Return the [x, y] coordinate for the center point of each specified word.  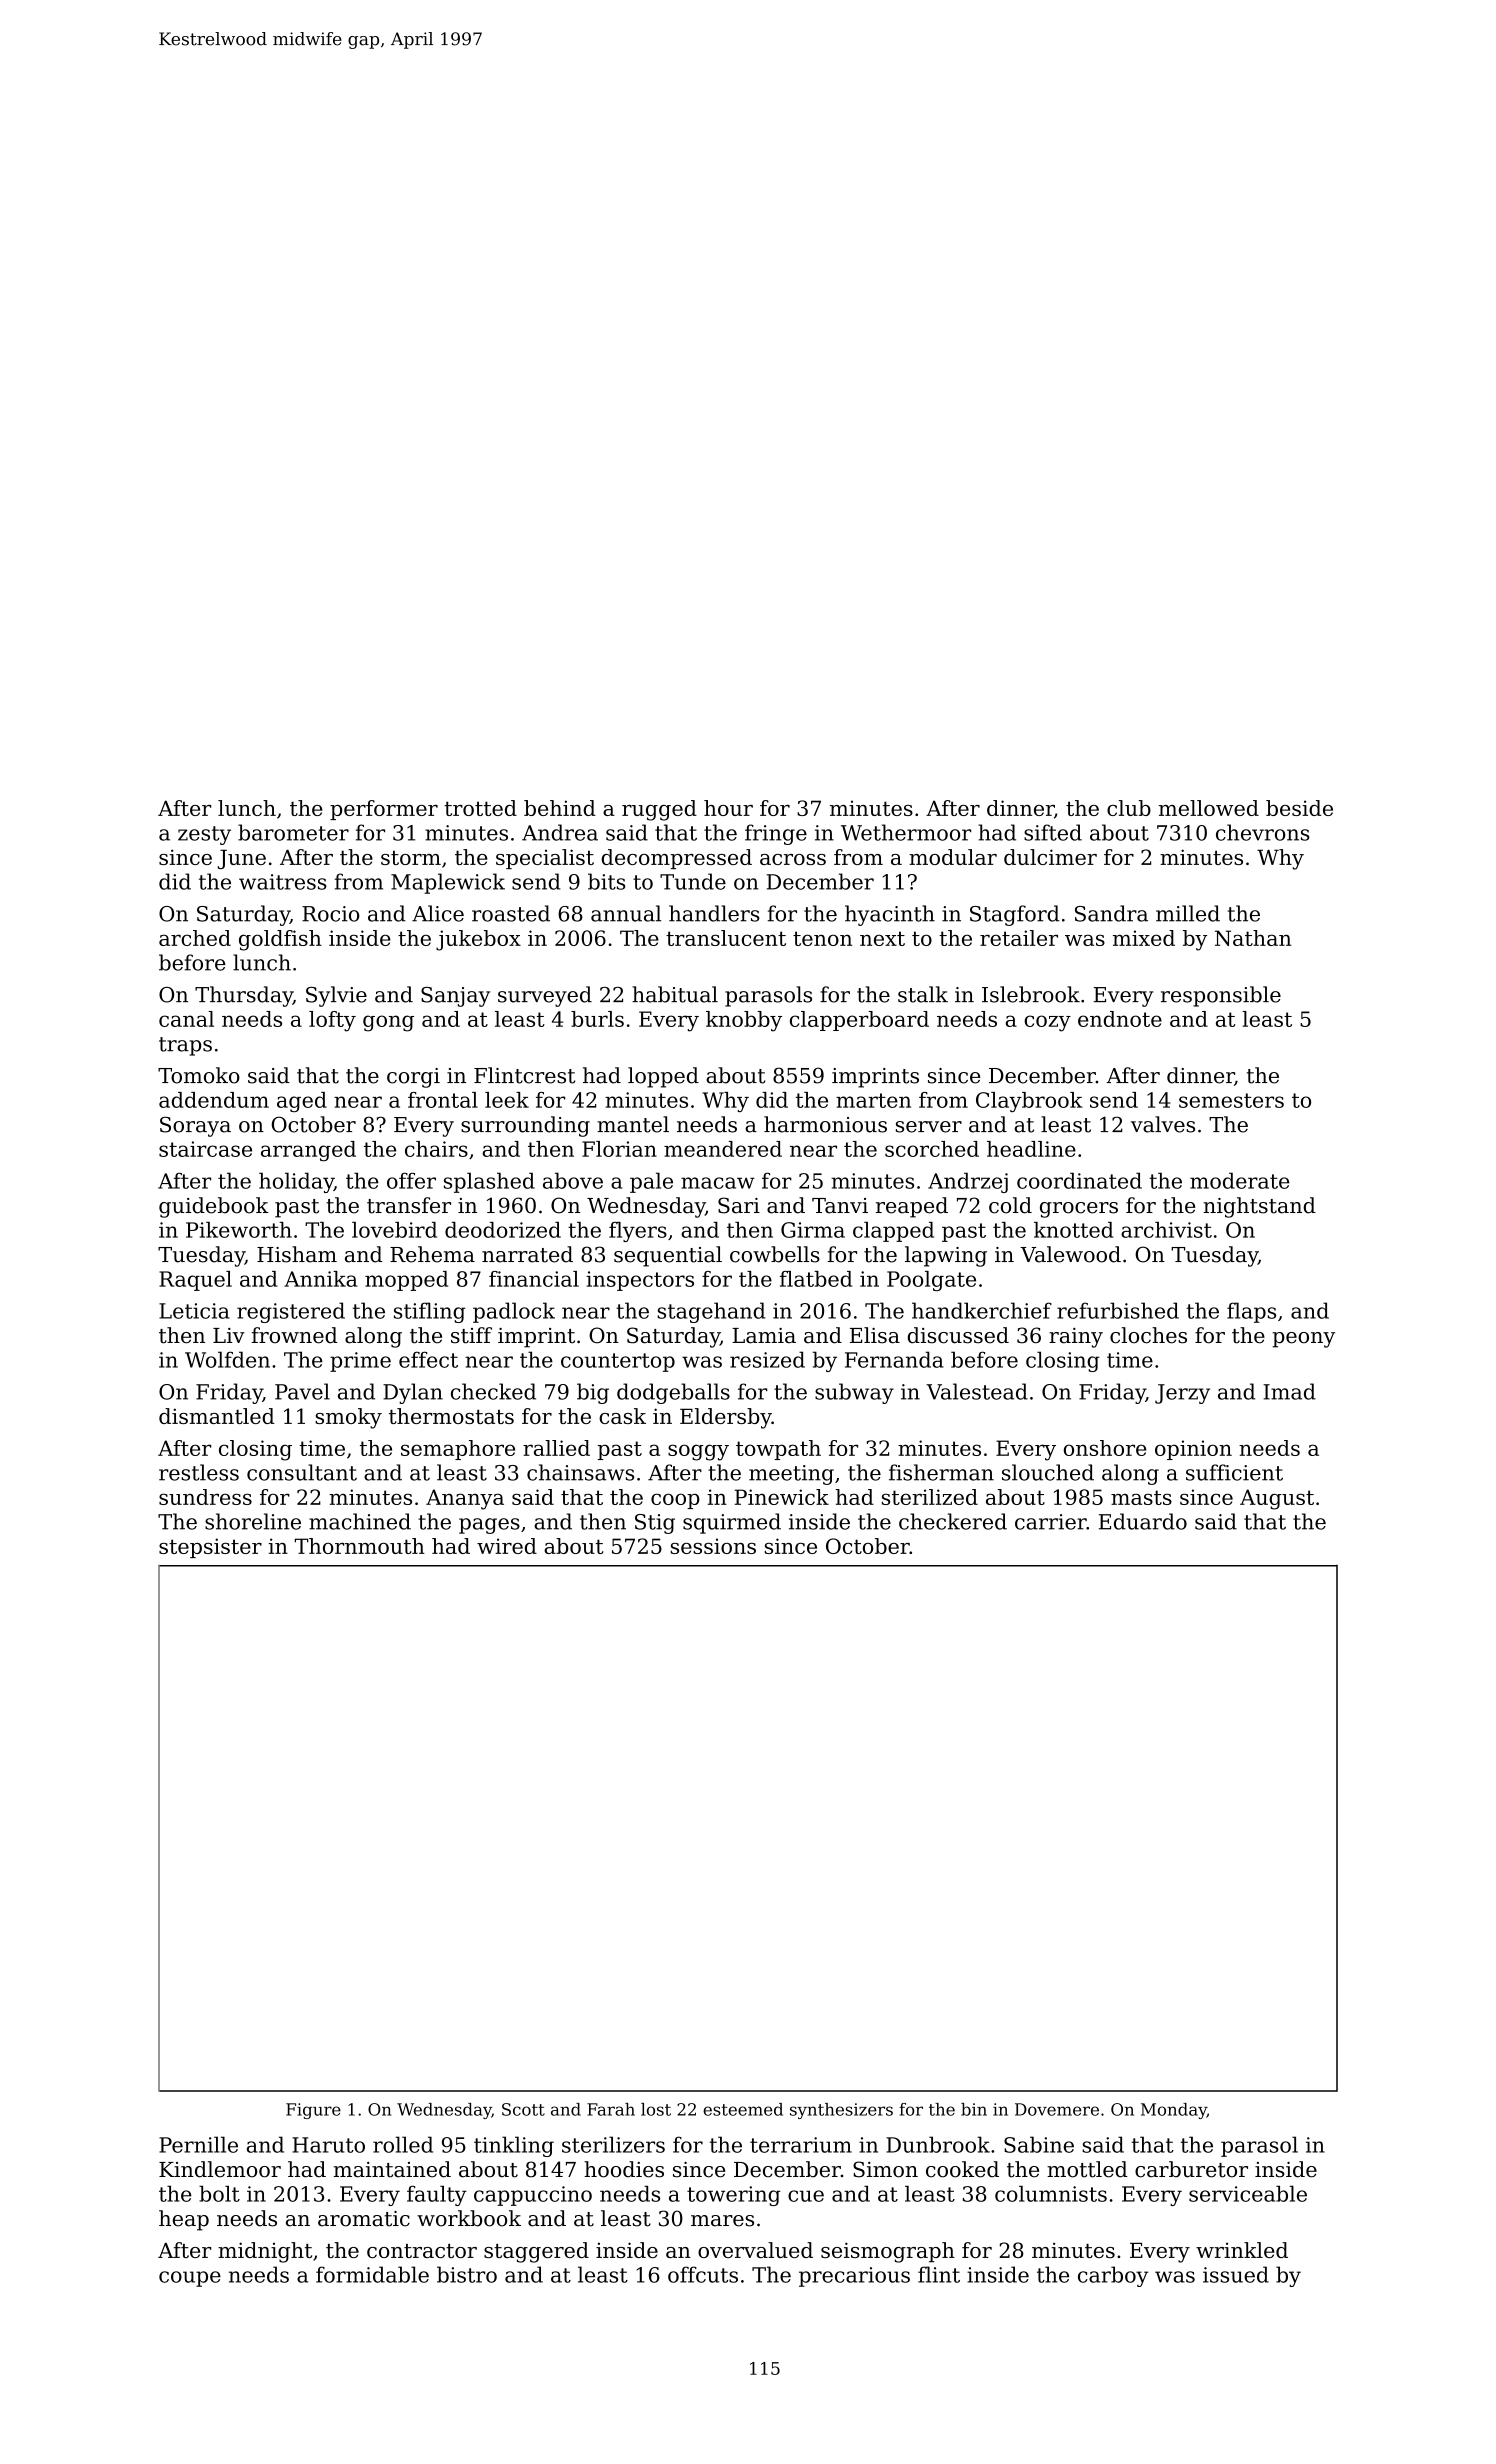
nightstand [1259, 1207]
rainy [1076, 1338]
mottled [1087, 2169]
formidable [372, 2274]
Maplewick [448, 883]
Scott [523, 2109]
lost [656, 2109]
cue [806, 2196]
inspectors [640, 1281]
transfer [409, 1205]
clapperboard [859, 1021]
